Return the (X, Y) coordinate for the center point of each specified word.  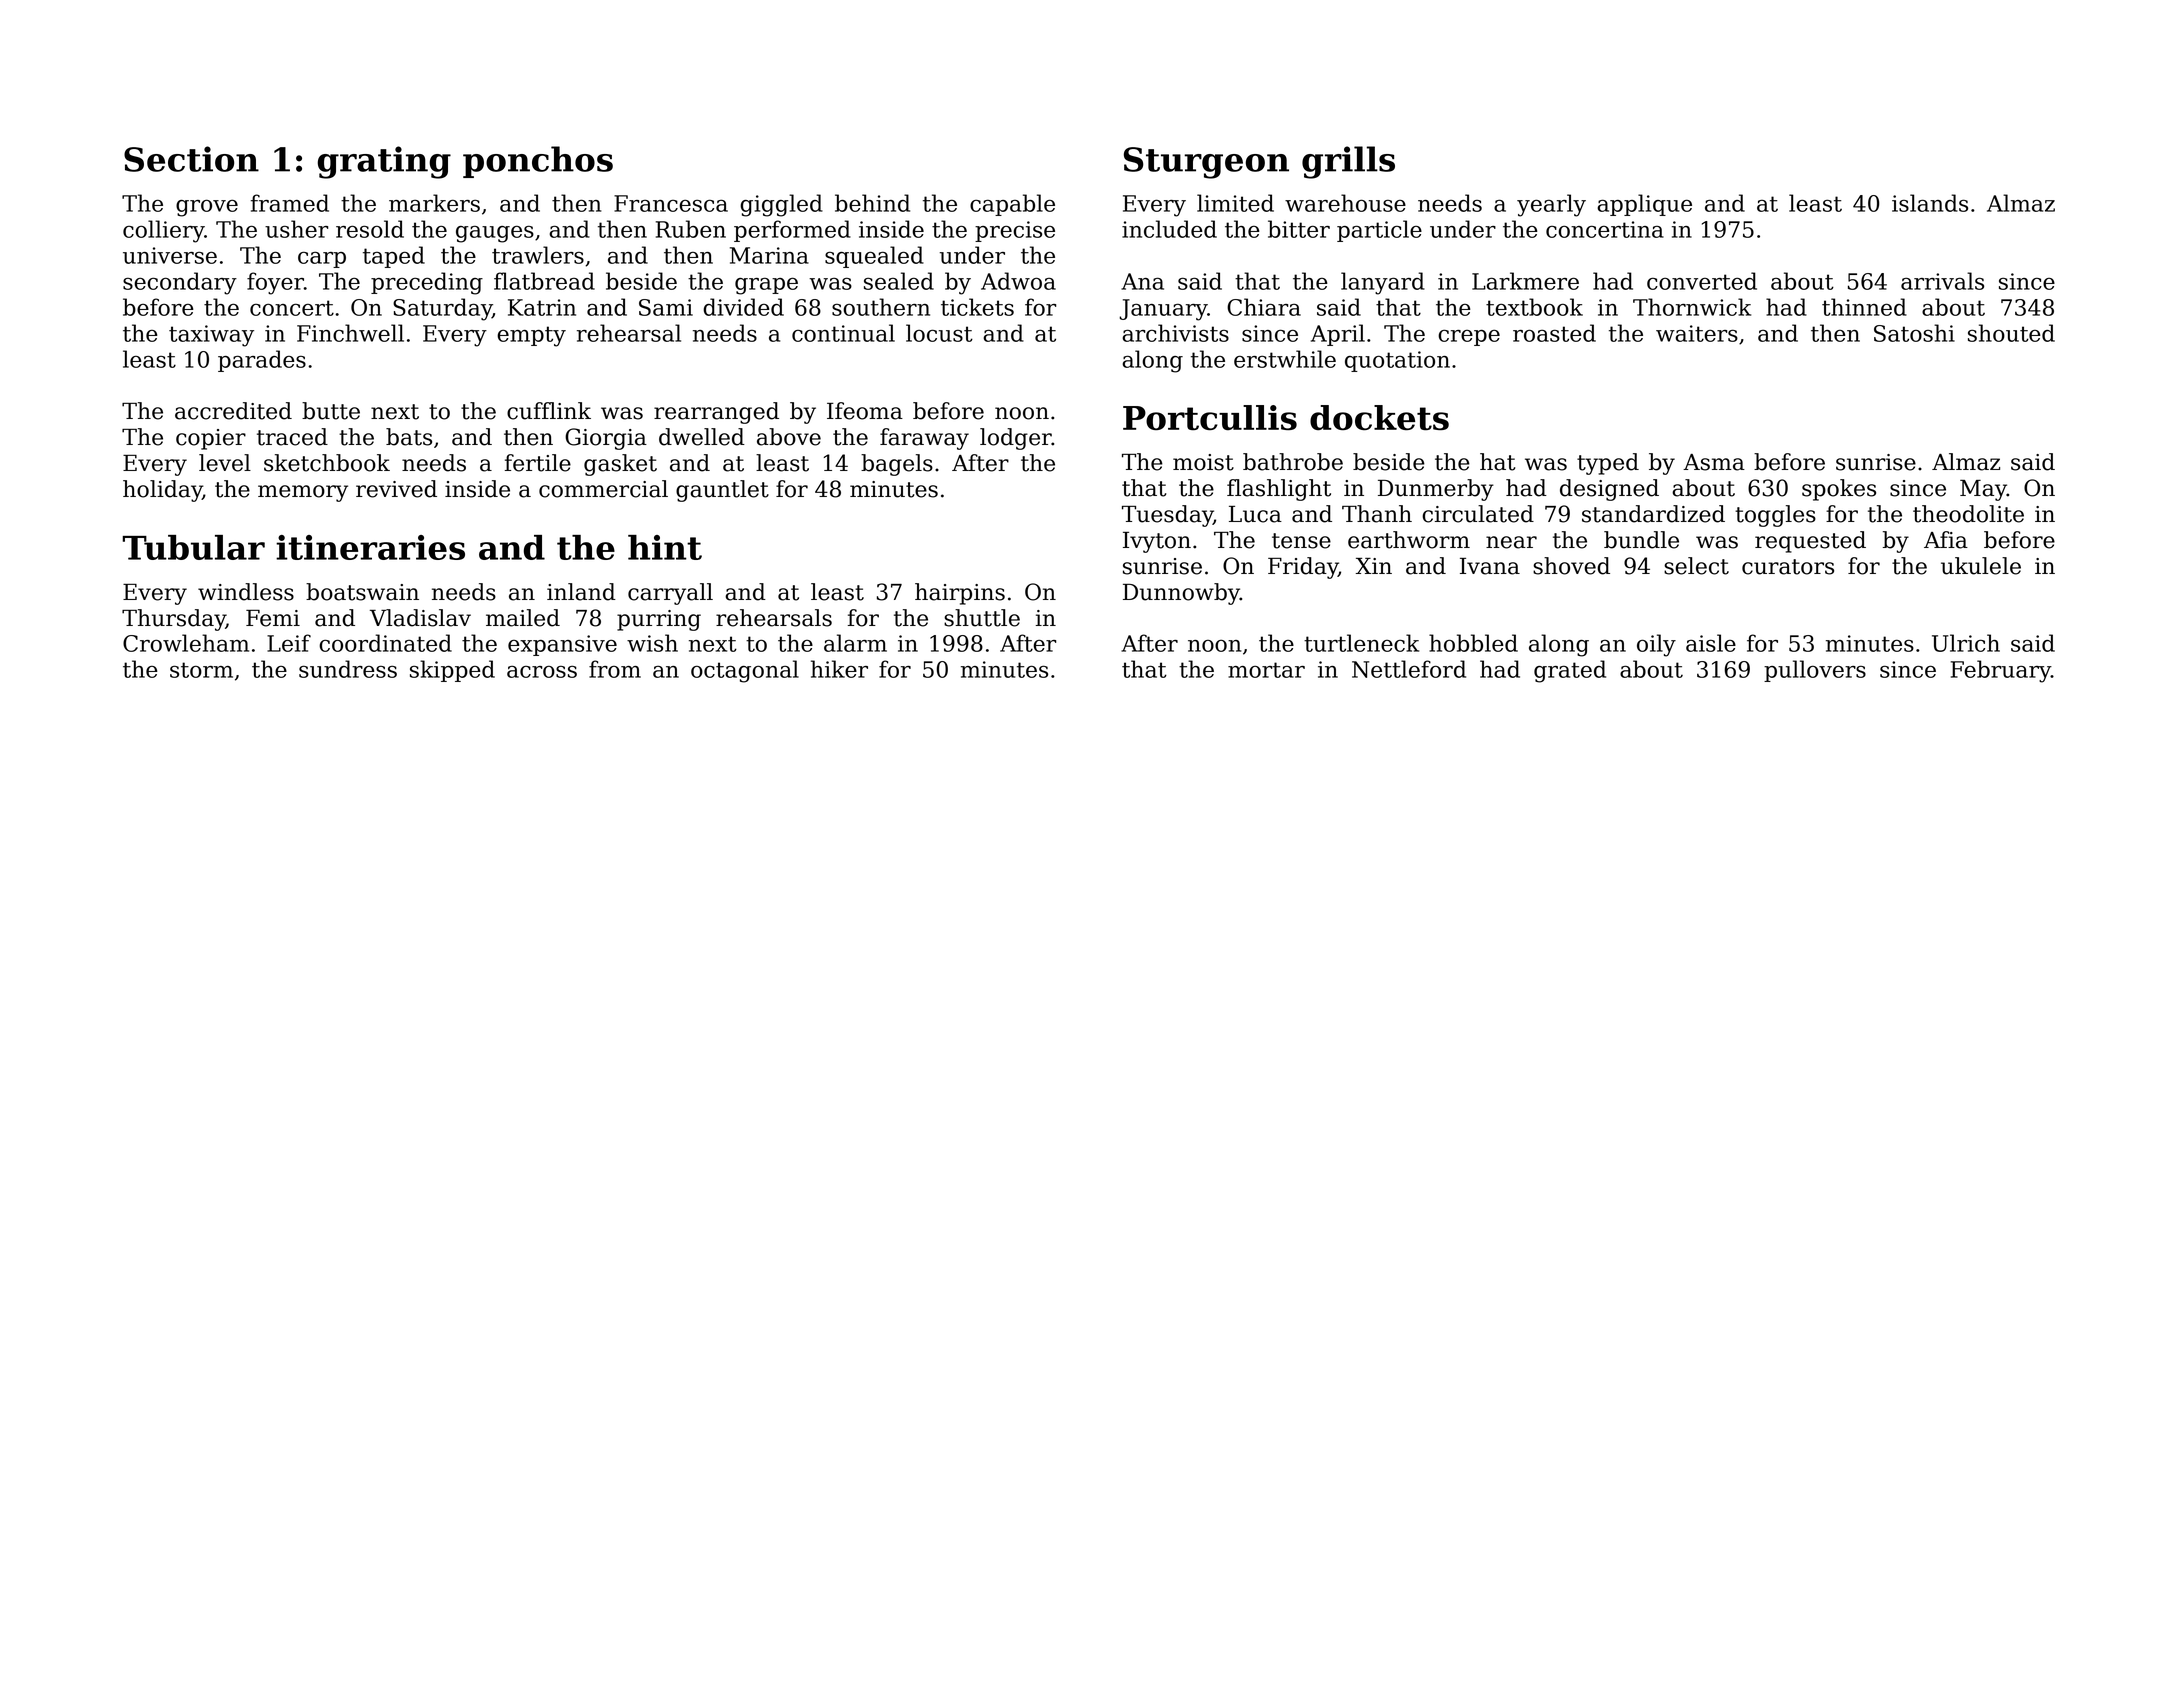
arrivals (1942, 281)
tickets (977, 307)
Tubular (193, 547)
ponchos (538, 162)
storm (201, 670)
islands (1930, 203)
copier (211, 439)
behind (872, 203)
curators (1788, 567)
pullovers (1815, 671)
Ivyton (1157, 542)
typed (1608, 464)
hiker (839, 669)
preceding (427, 283)
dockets (1379, 418)
